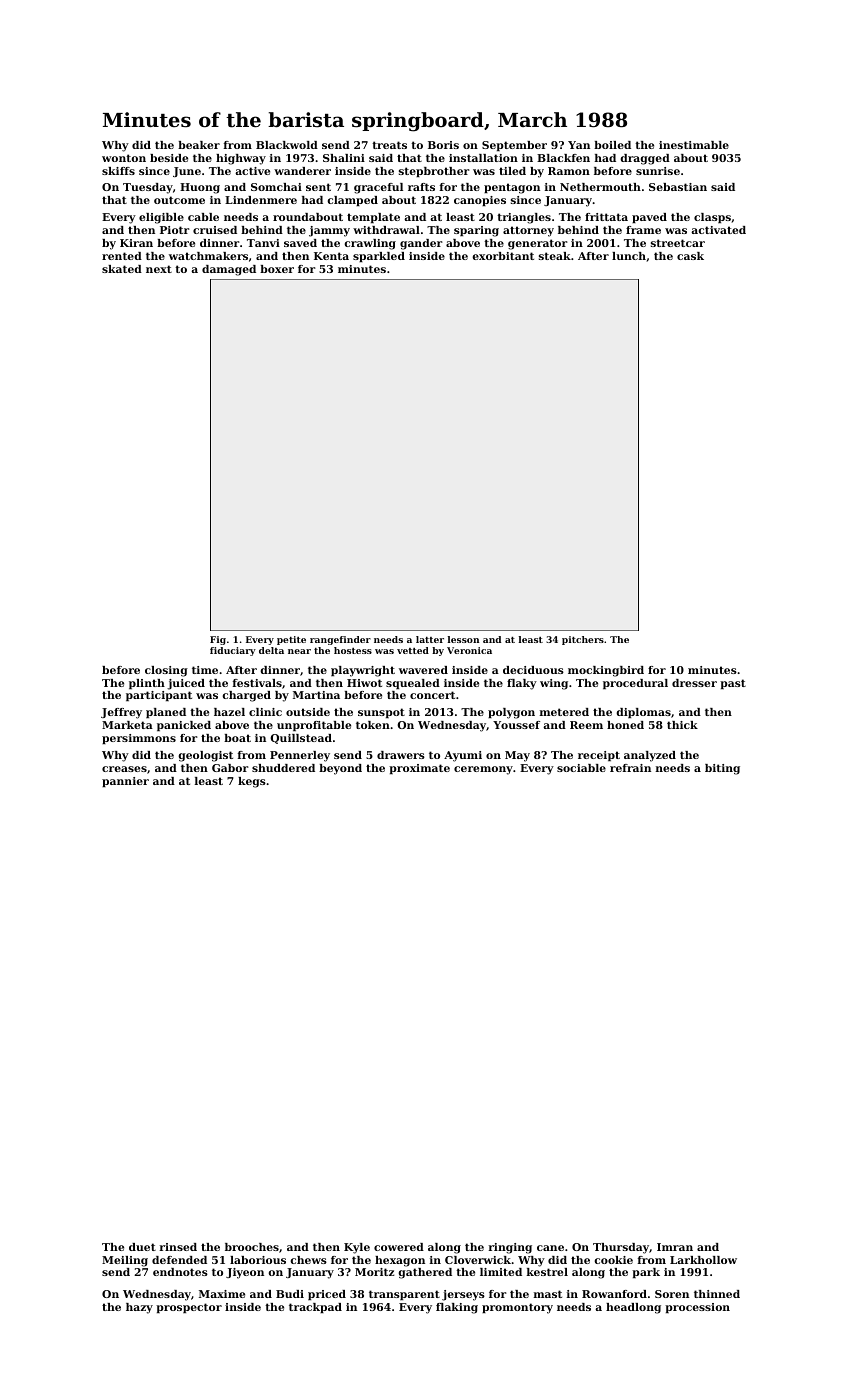 The height and width of the document is (1400, 849). What do you see at coordinates (277, 269) in the document?
I see `boxer` at bounding box center [277, 269].
